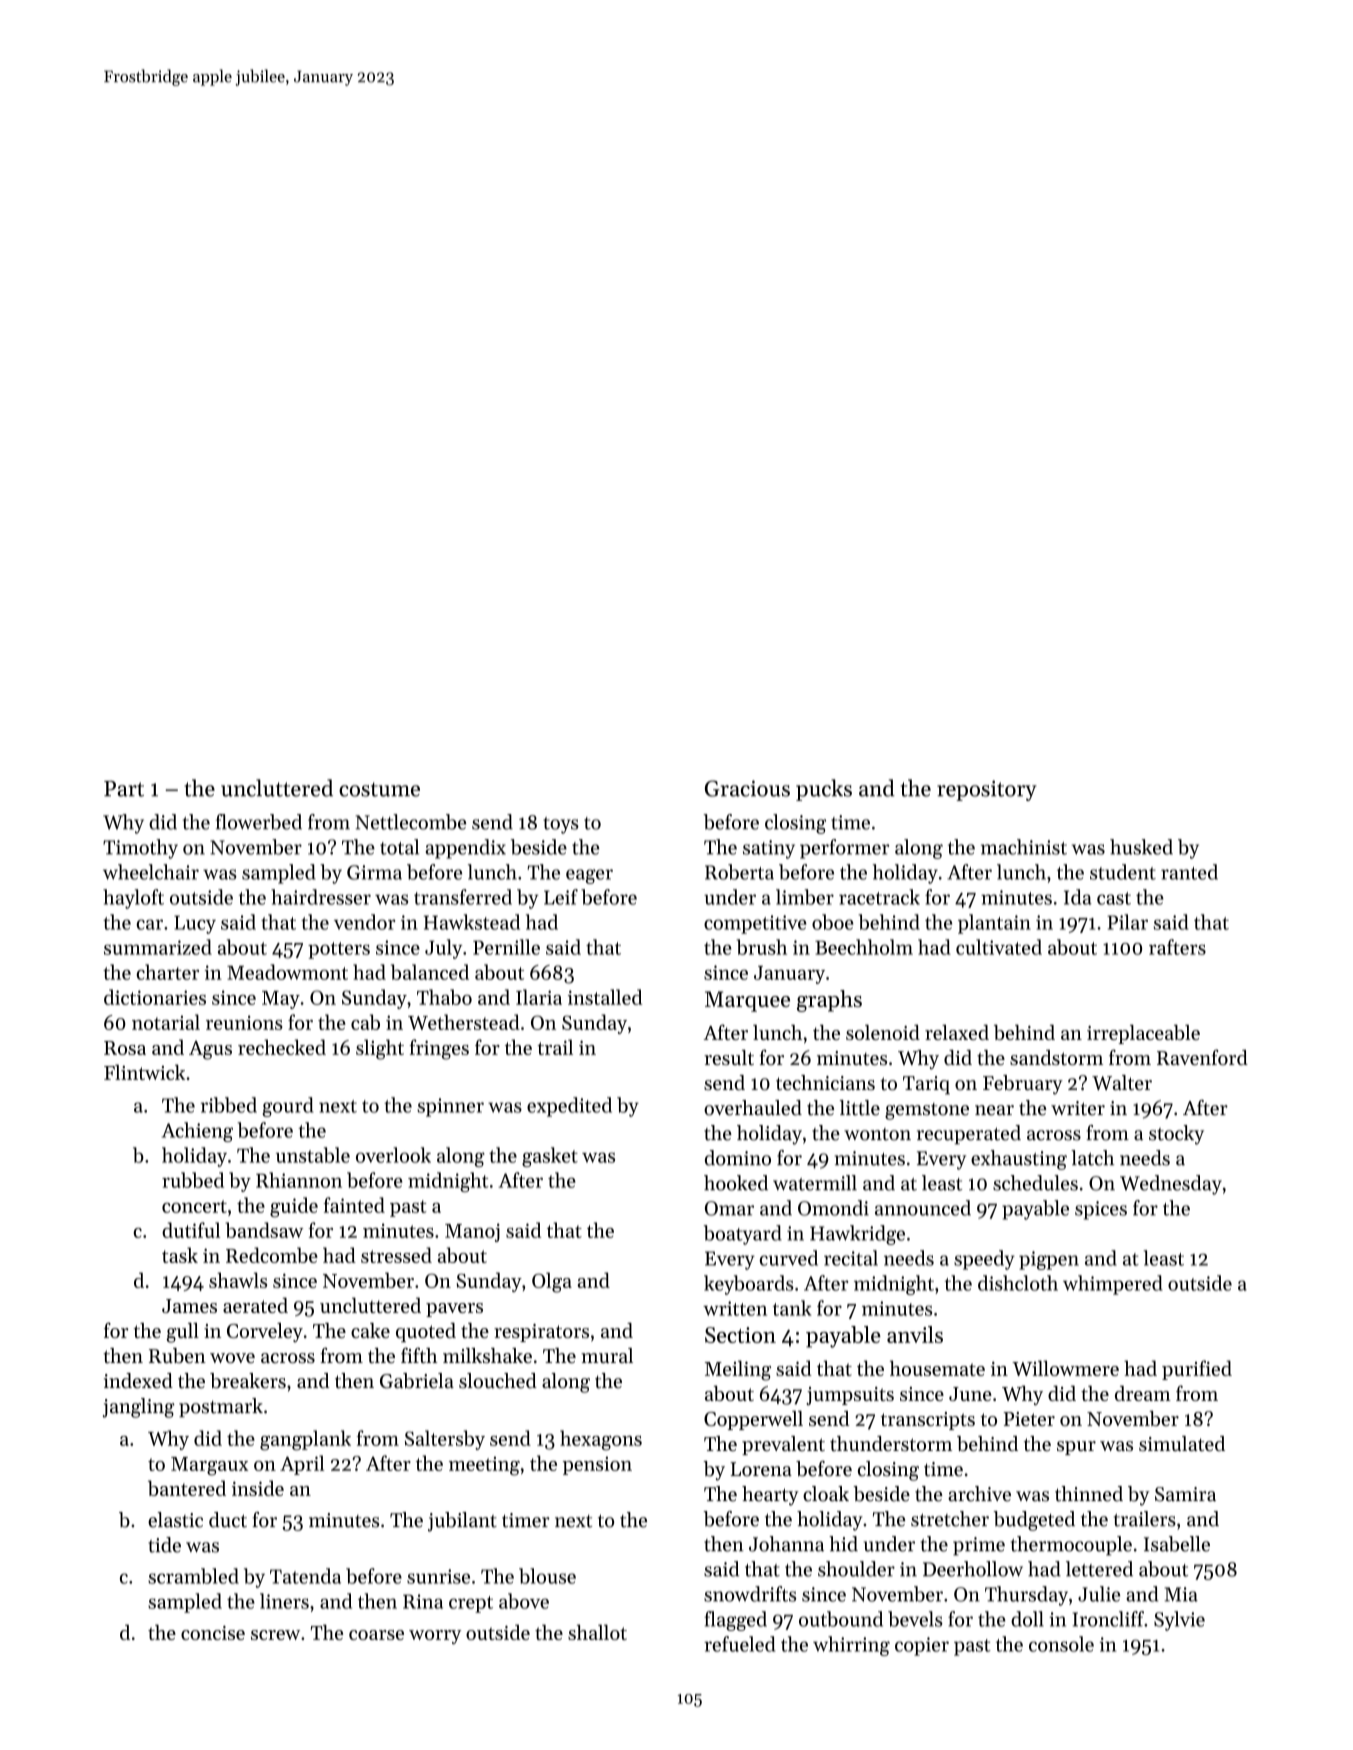 Image resolution: width=1353 pixels, height=1750 pixels. I want to click on limber, so click(805, 897).
